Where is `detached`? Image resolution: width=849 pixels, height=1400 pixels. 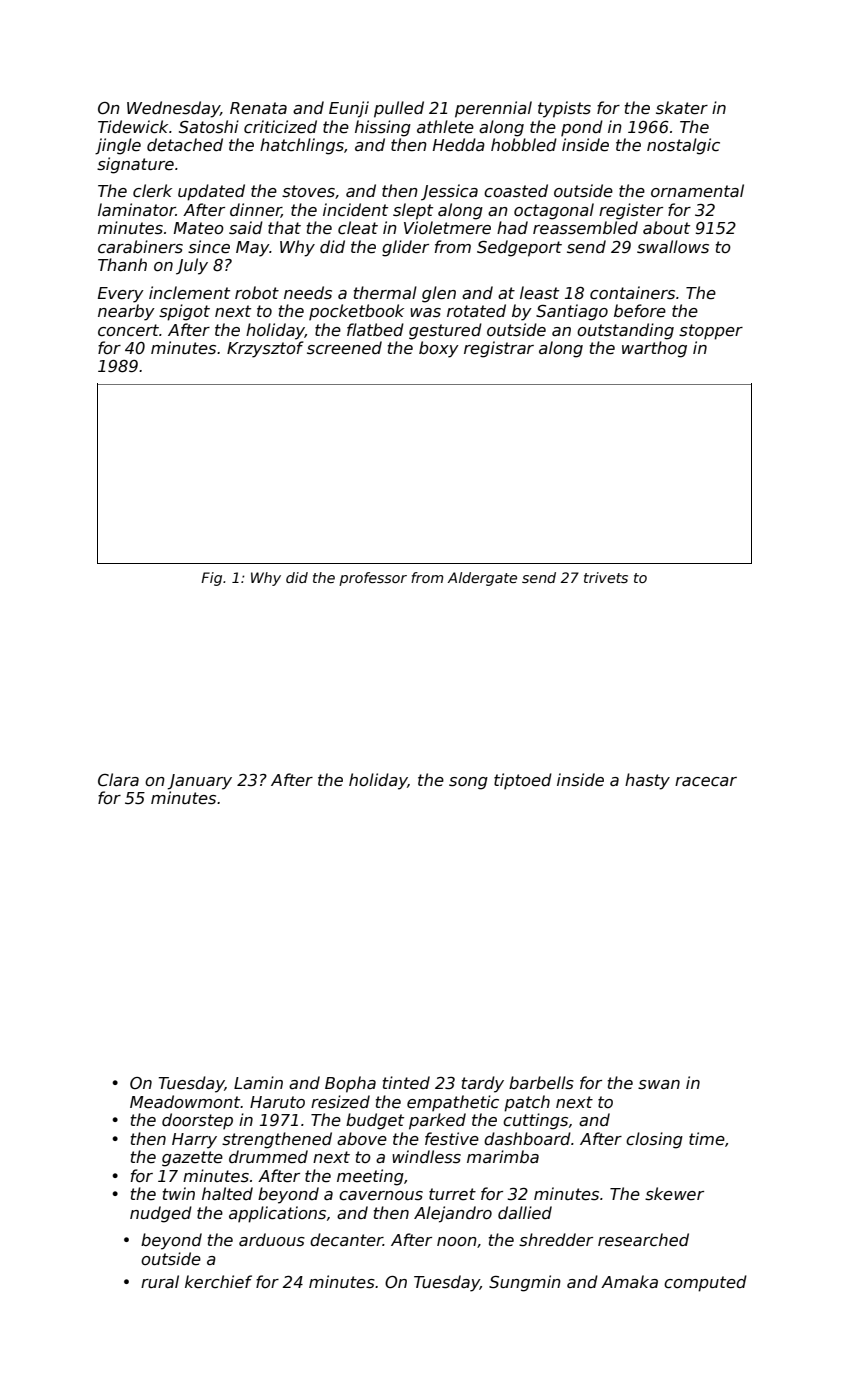
detached is located at coordinates (185, 145).
